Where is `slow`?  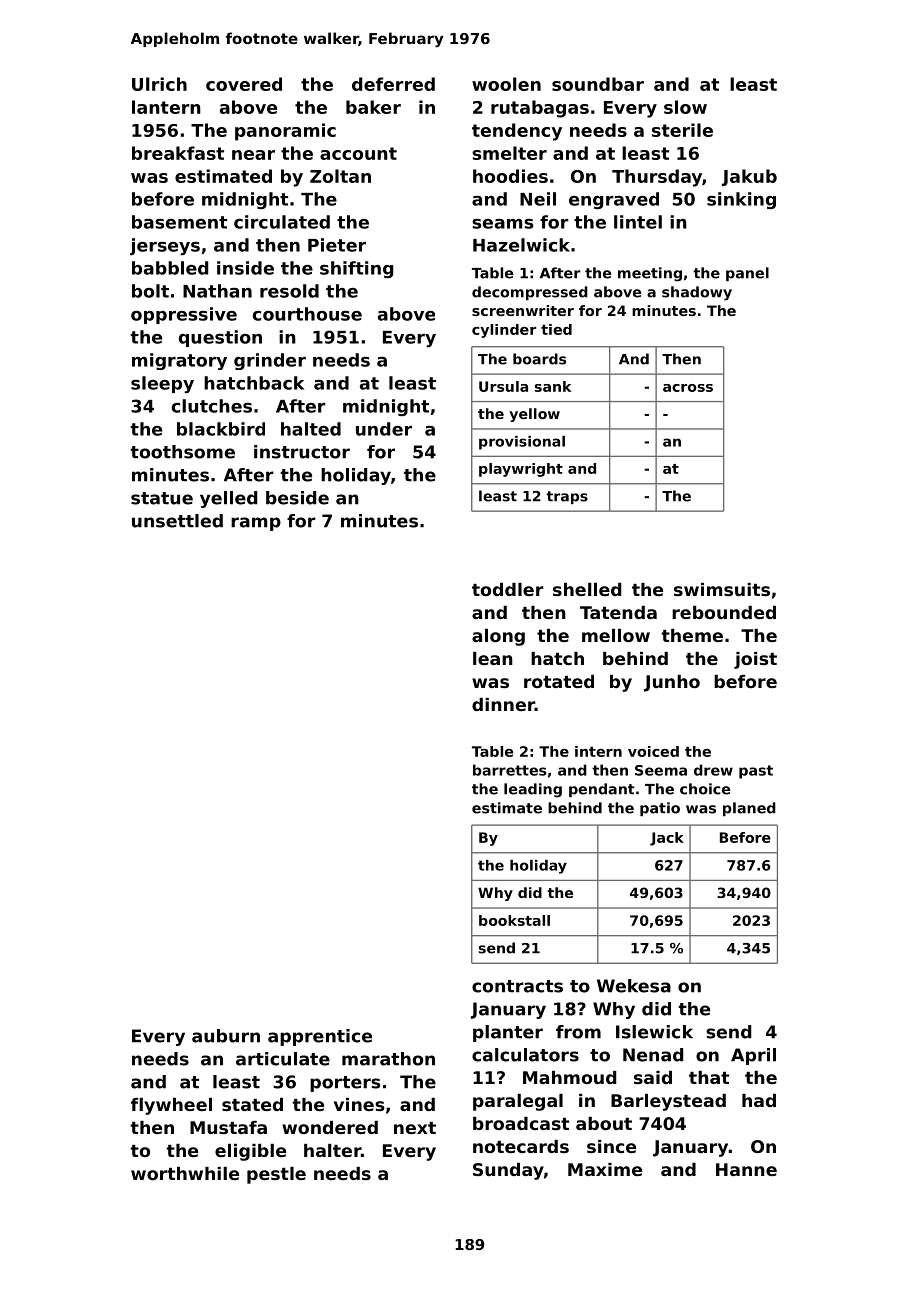
slow is located at coordinates (685, 107).
